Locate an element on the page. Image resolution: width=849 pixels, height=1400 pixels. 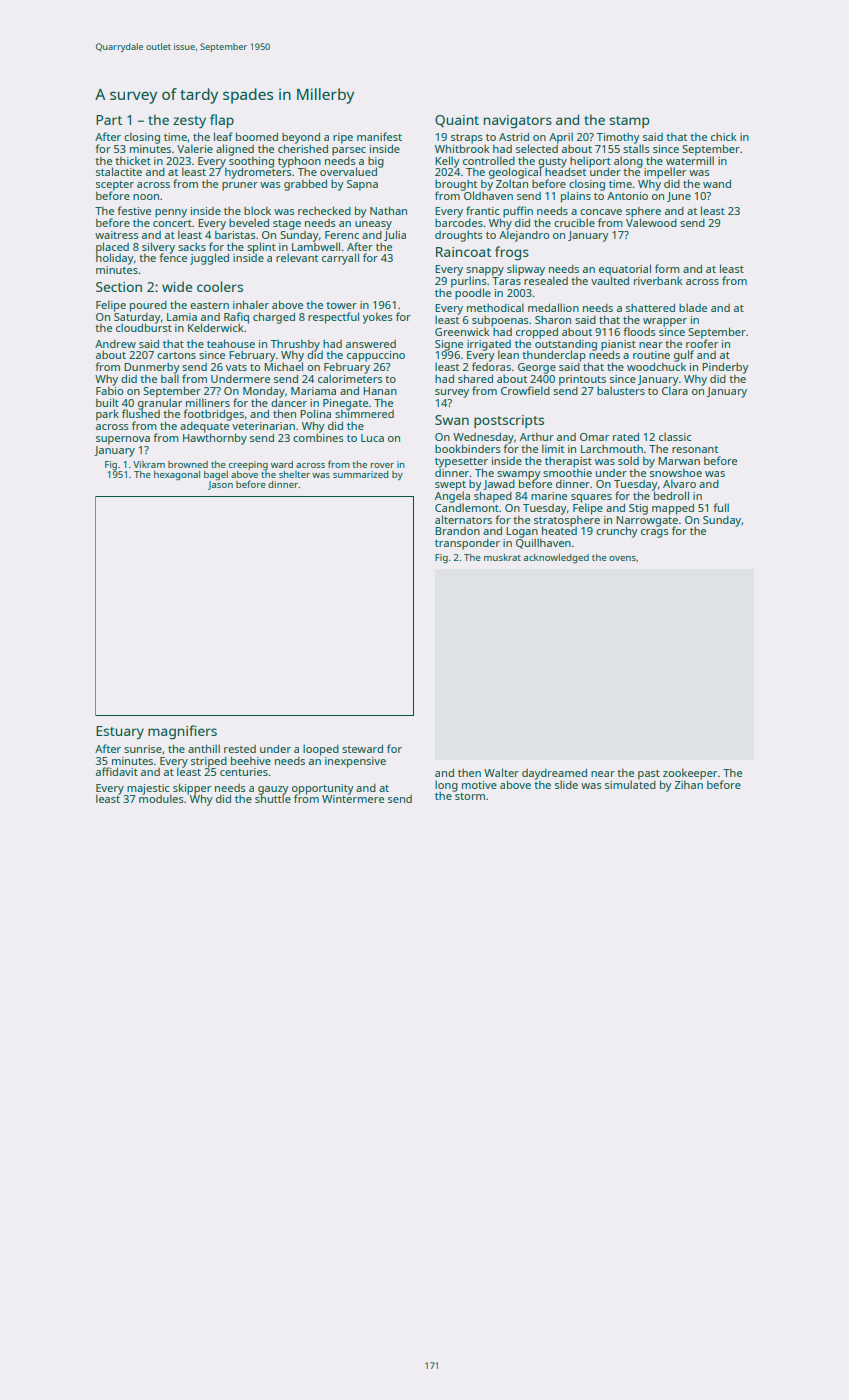
shuttle is located at coordinates (273, 799).
